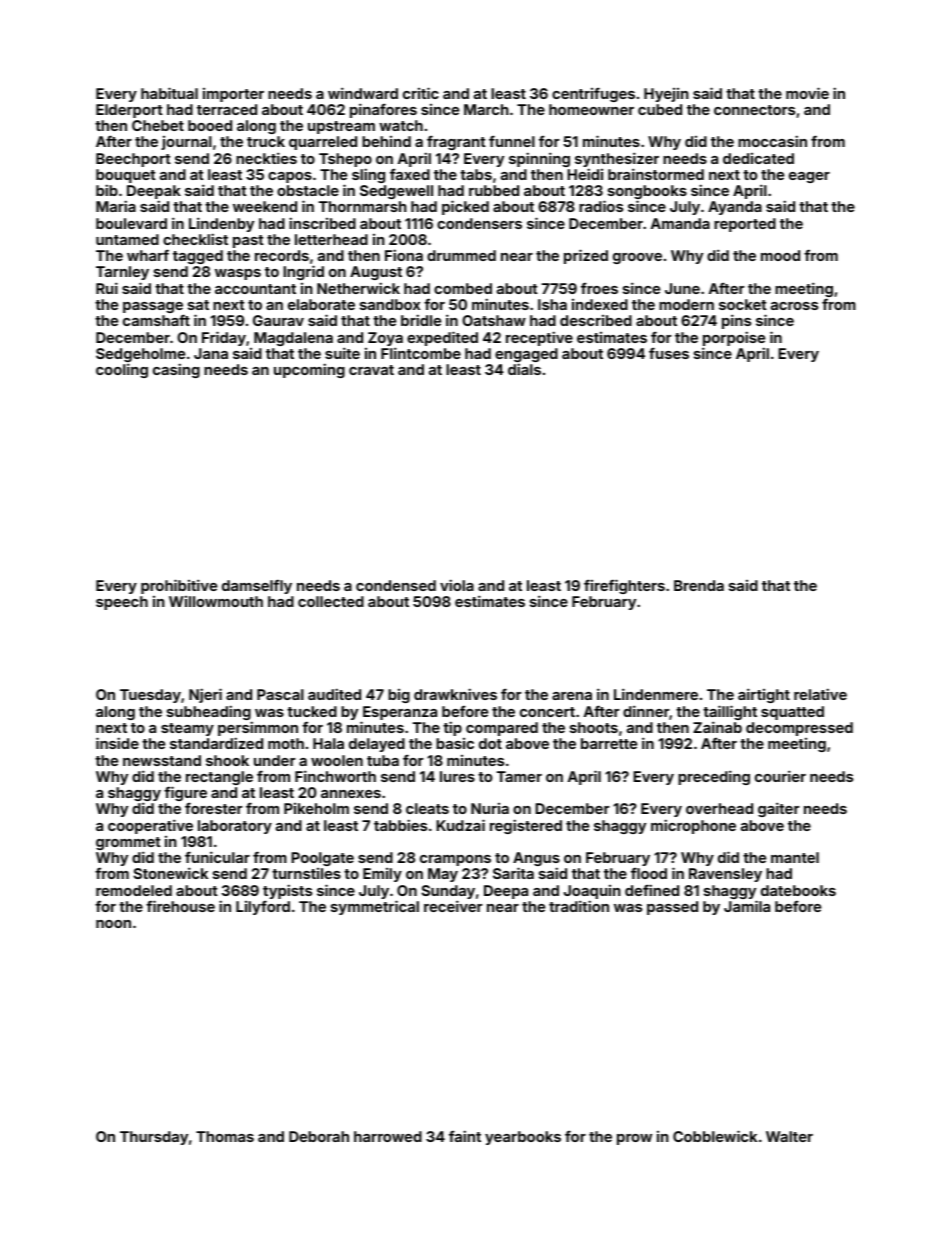  I want to click on Brenda, so click(699, 585).
